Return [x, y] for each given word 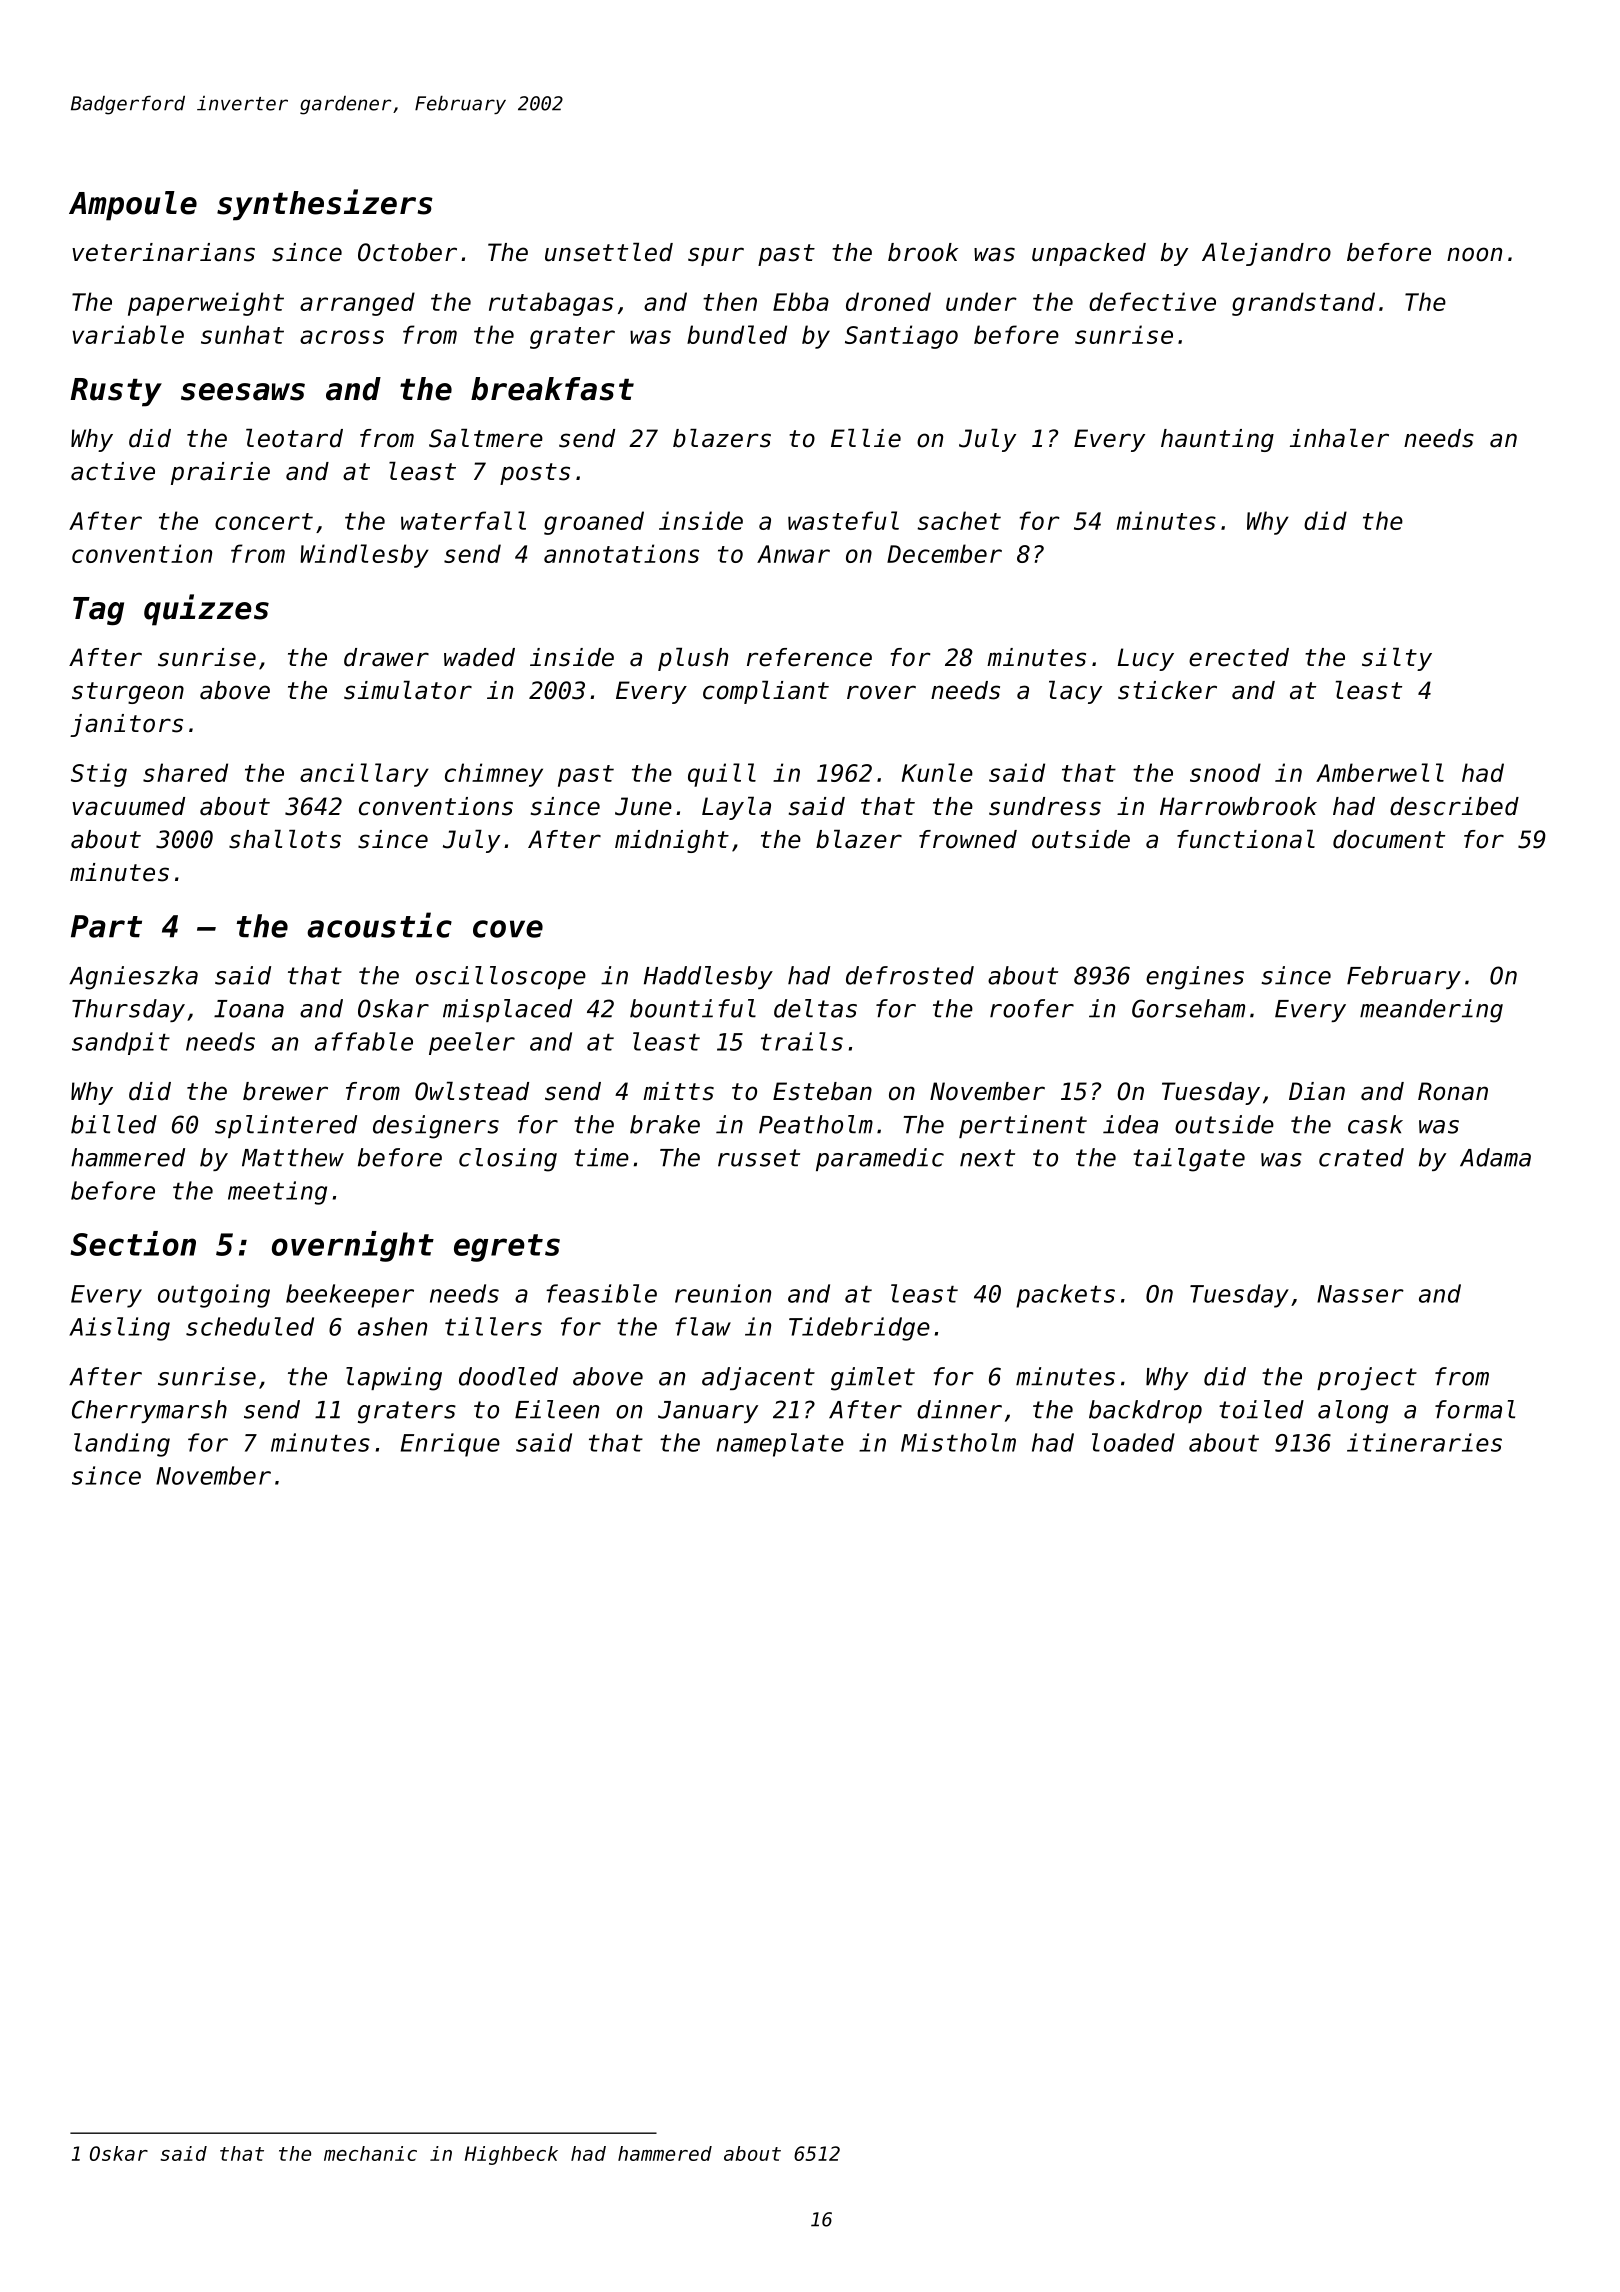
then [730, 301]
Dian [1317, 1091]
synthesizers [325, 205]
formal [1475, 1409]
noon [1474, 254]
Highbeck [511, 2155]
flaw [703, 1326]
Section [133, 1243]
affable [364, 1041]
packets [1065, 1296]
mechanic [370, 2153]
